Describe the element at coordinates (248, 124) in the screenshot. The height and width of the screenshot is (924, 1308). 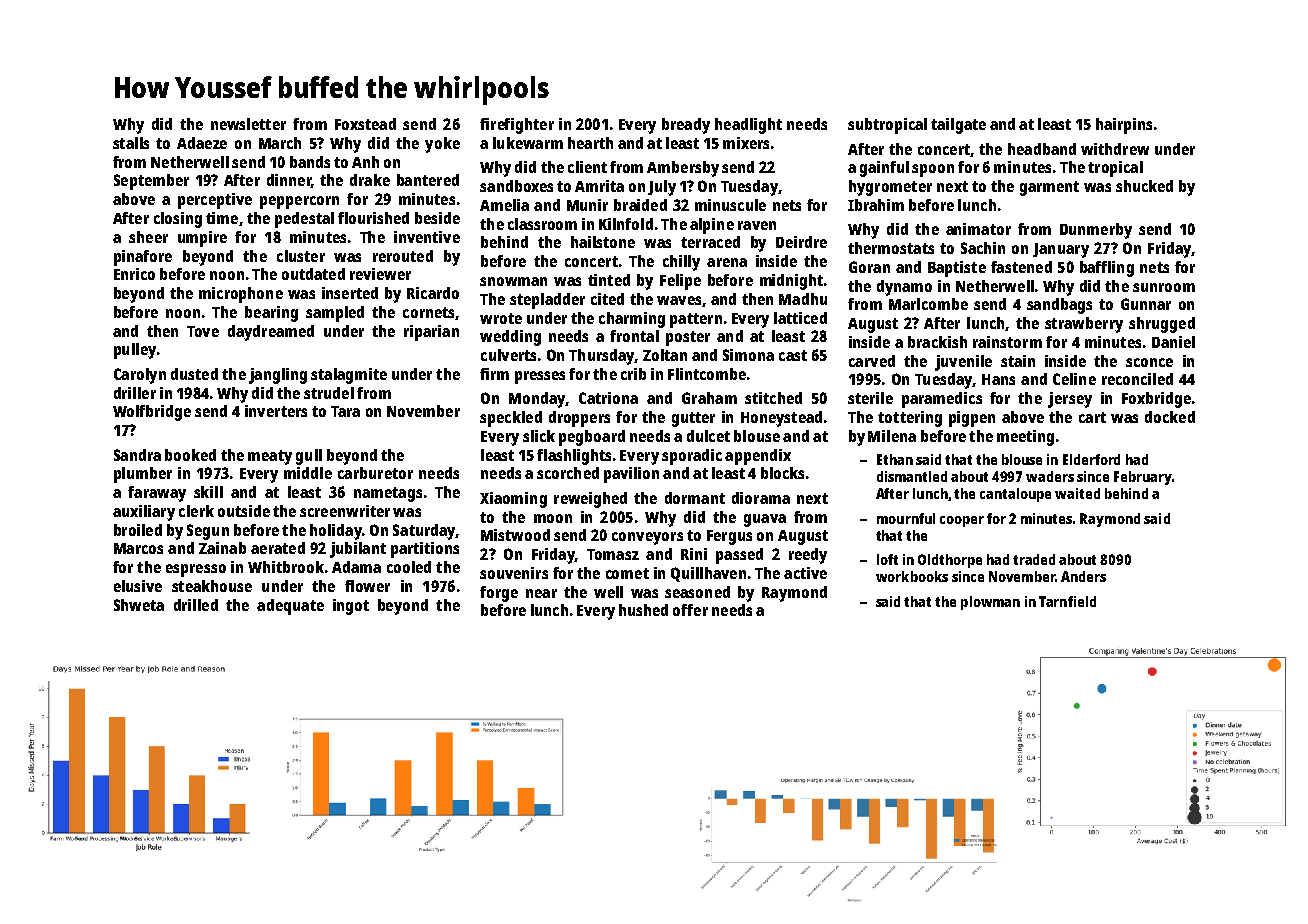
I see `newsletter` at that location.
